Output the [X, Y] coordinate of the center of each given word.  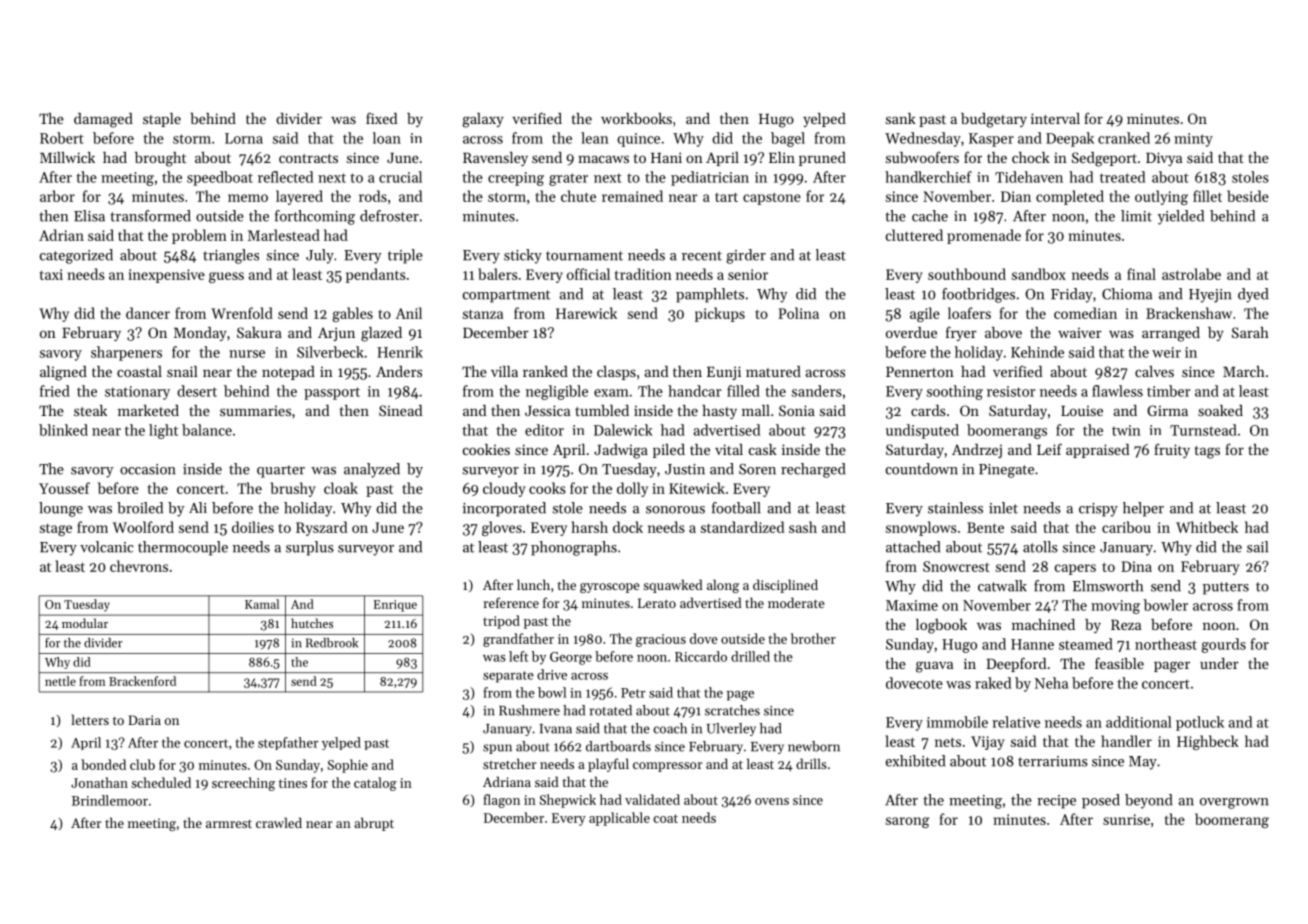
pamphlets [710, 295]
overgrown [1234, 803]
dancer [148, 313]
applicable [619, 819]
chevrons [139, 566]
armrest [229, 823]
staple [162, 120]
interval [1055, 118]
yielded [1181, 217]
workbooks [636, 118]
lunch [533, 584]
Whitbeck [1207, 527]
